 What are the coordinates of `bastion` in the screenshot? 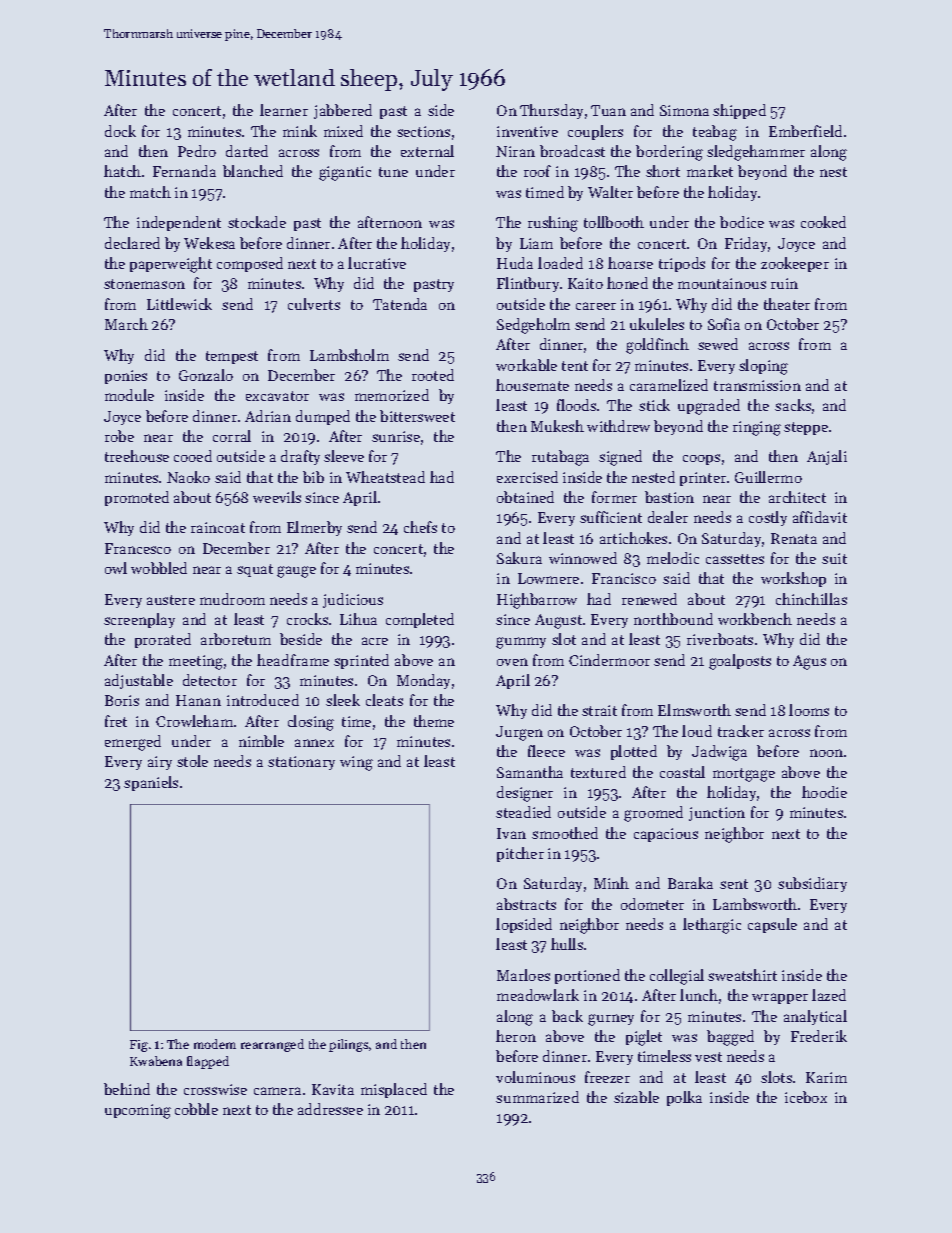 It's located at (669, 497).
